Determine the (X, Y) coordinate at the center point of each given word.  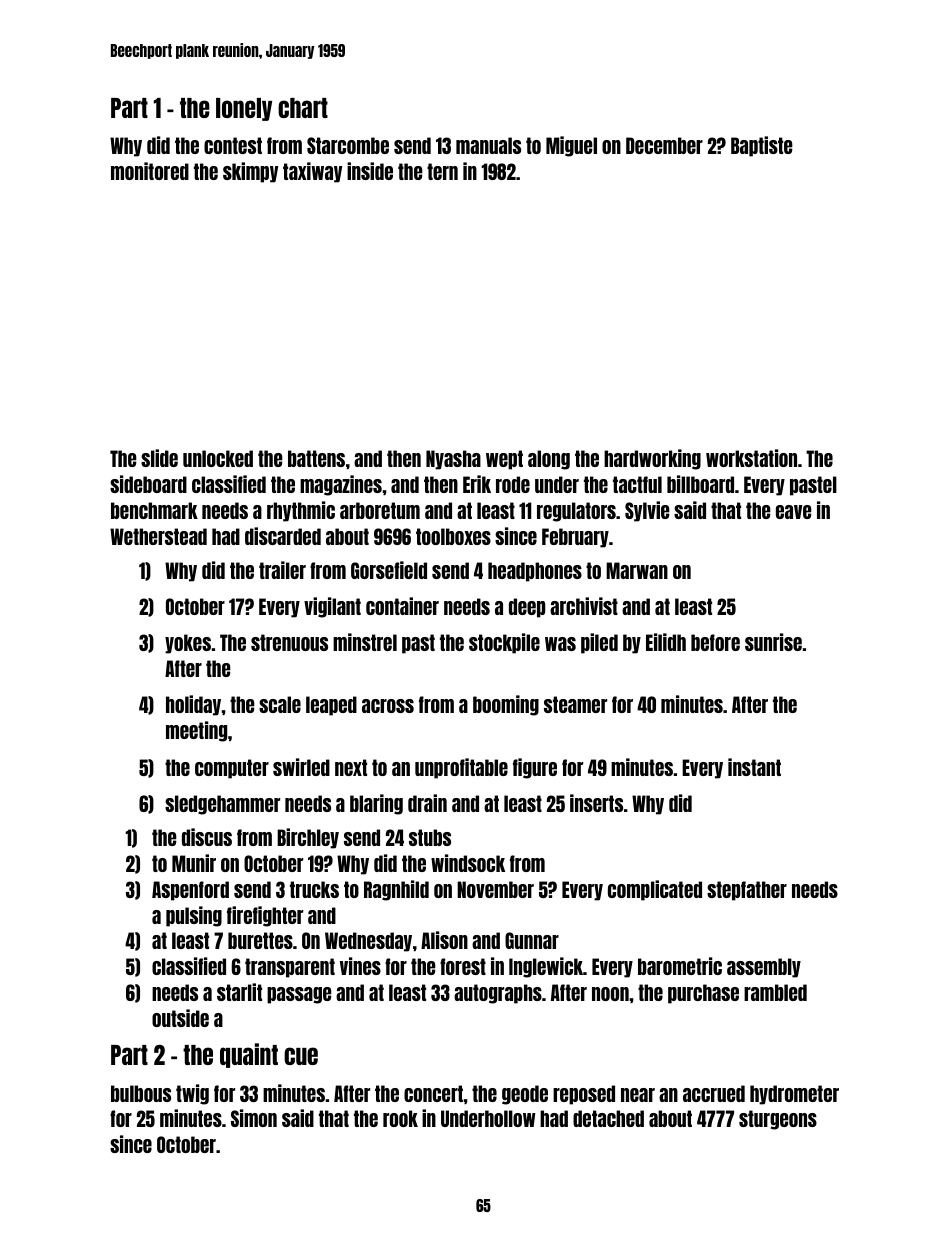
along (549, 460)
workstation (751, 458)
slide (159, 458)
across (388, 706)
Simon (254, 1118)
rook (400, 1118)
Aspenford (190, 891)
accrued (714, 1093)
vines (360, 966)
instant (754, 767)
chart (303, 108)
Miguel (571, 146)
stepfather (747, 891)
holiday (193, 705)
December (664, 145)
